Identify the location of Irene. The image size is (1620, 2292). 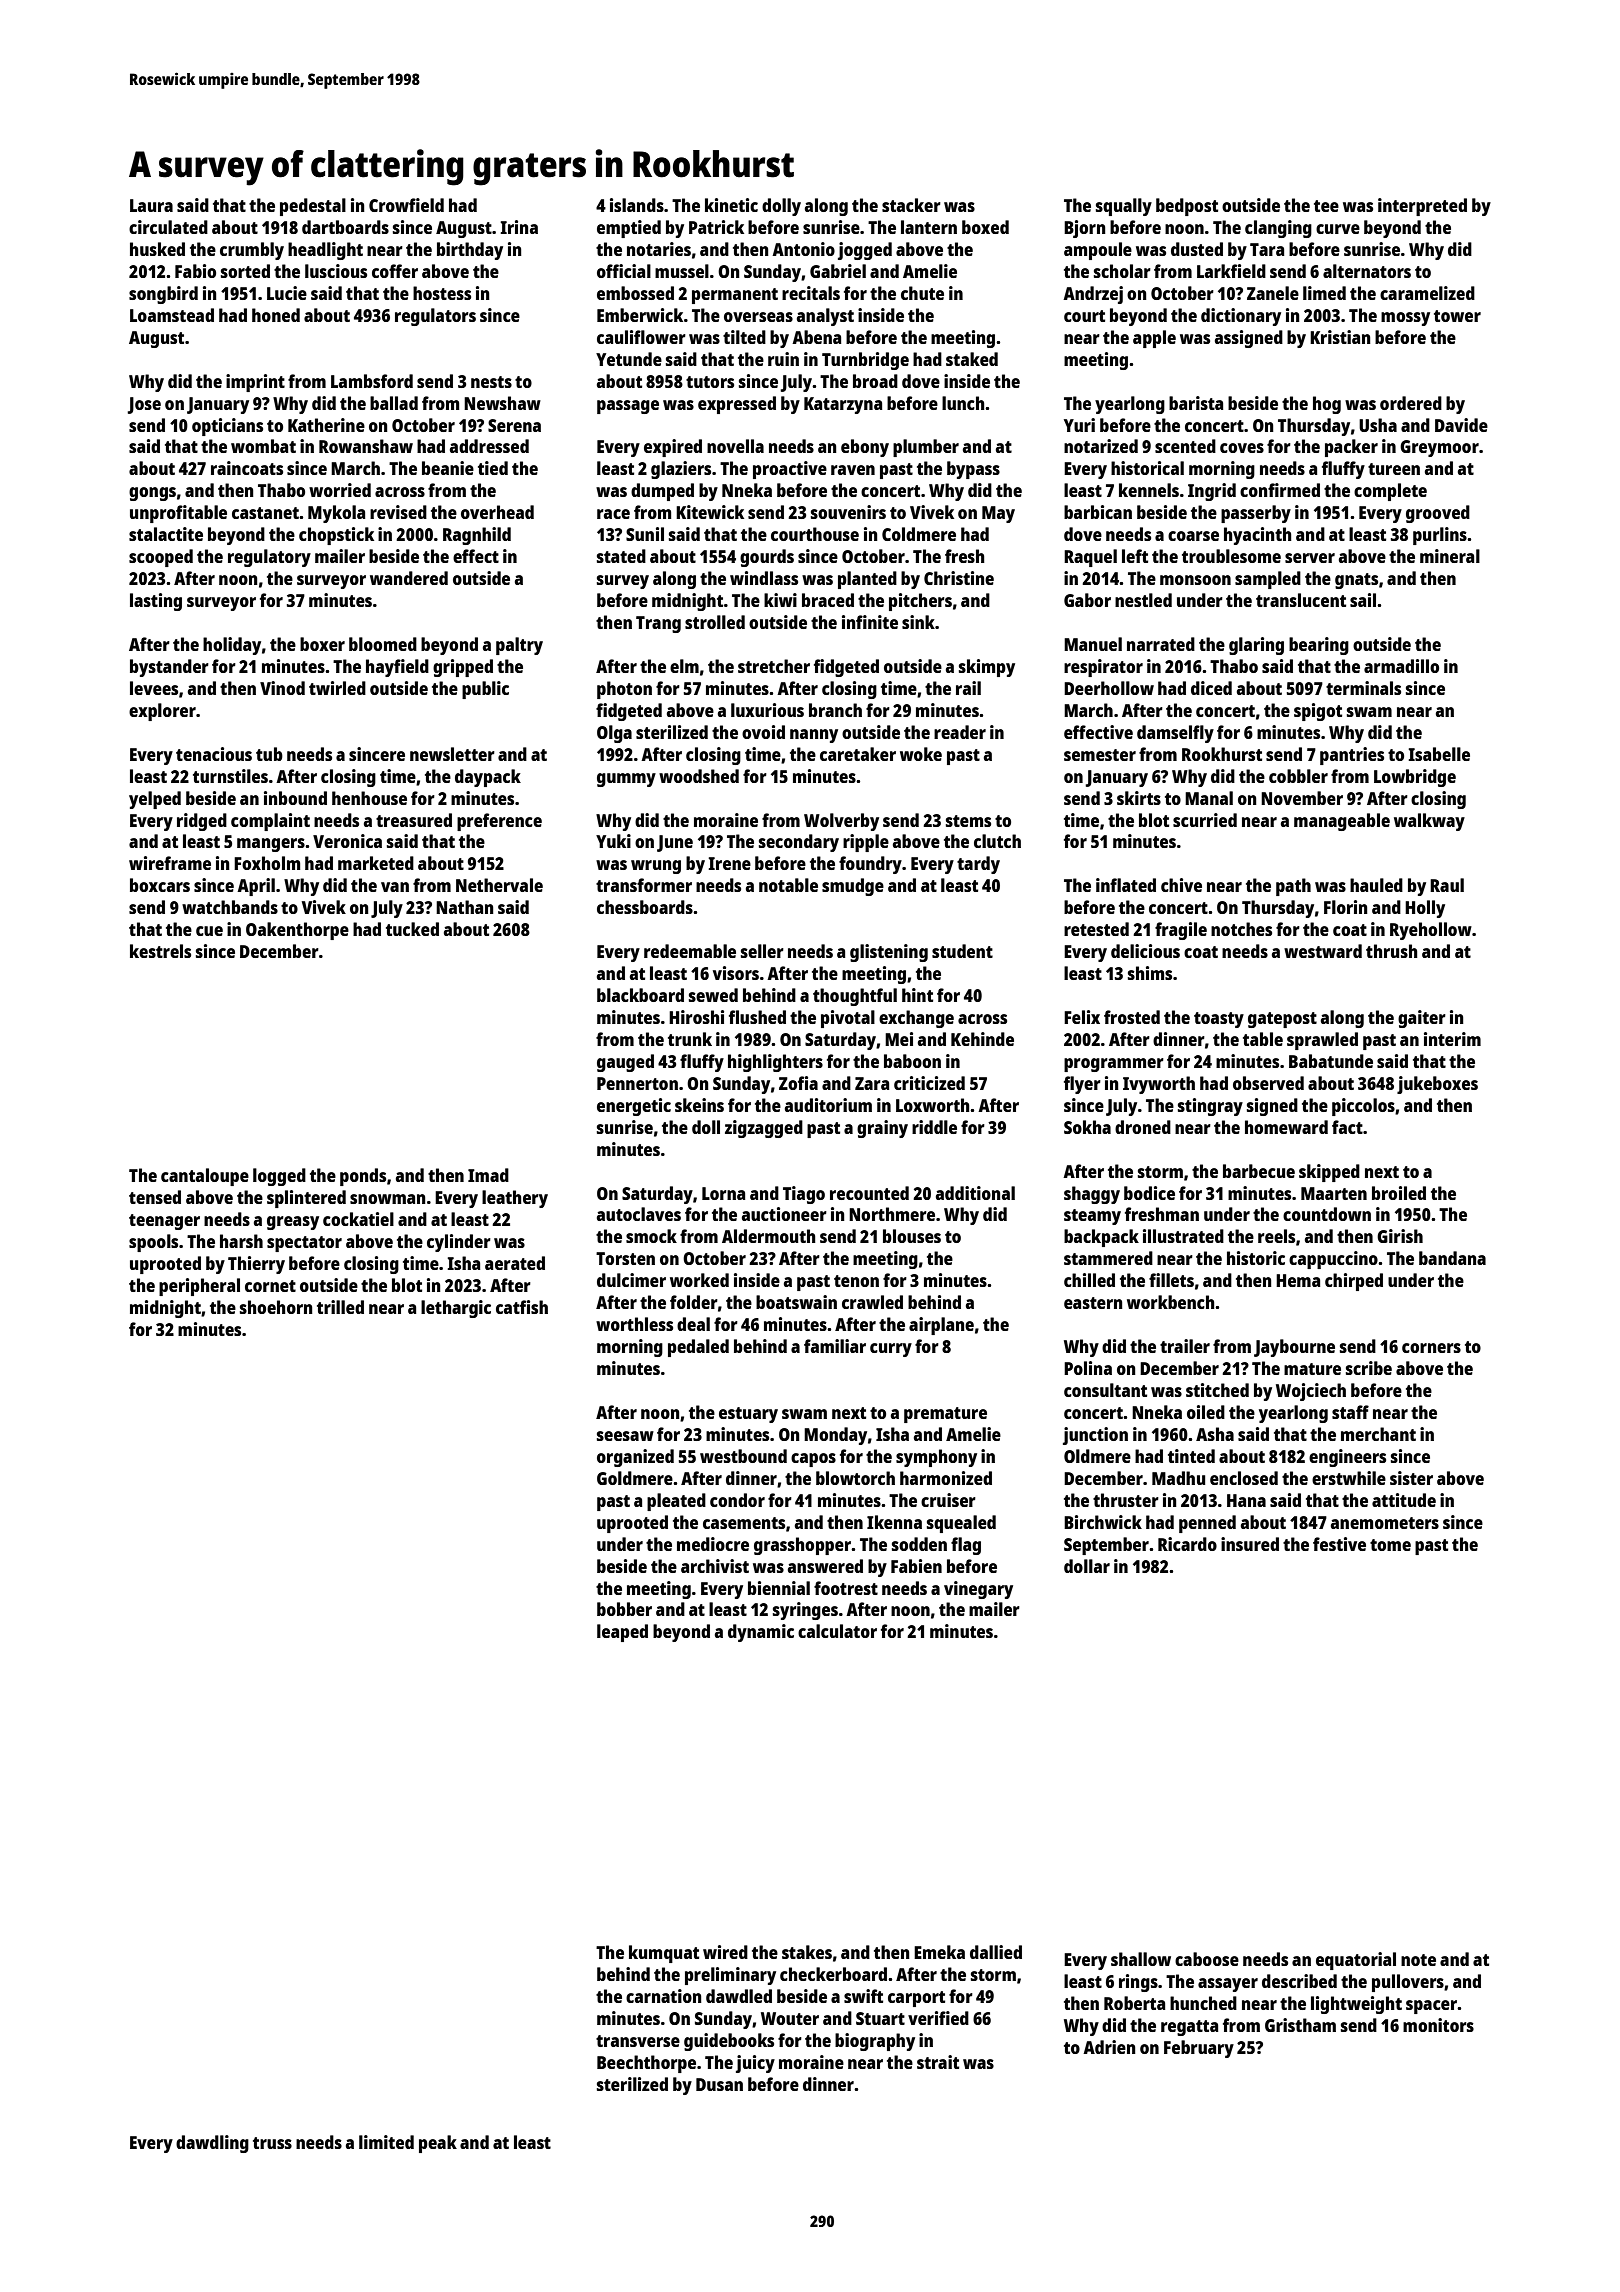
(729, 863).
